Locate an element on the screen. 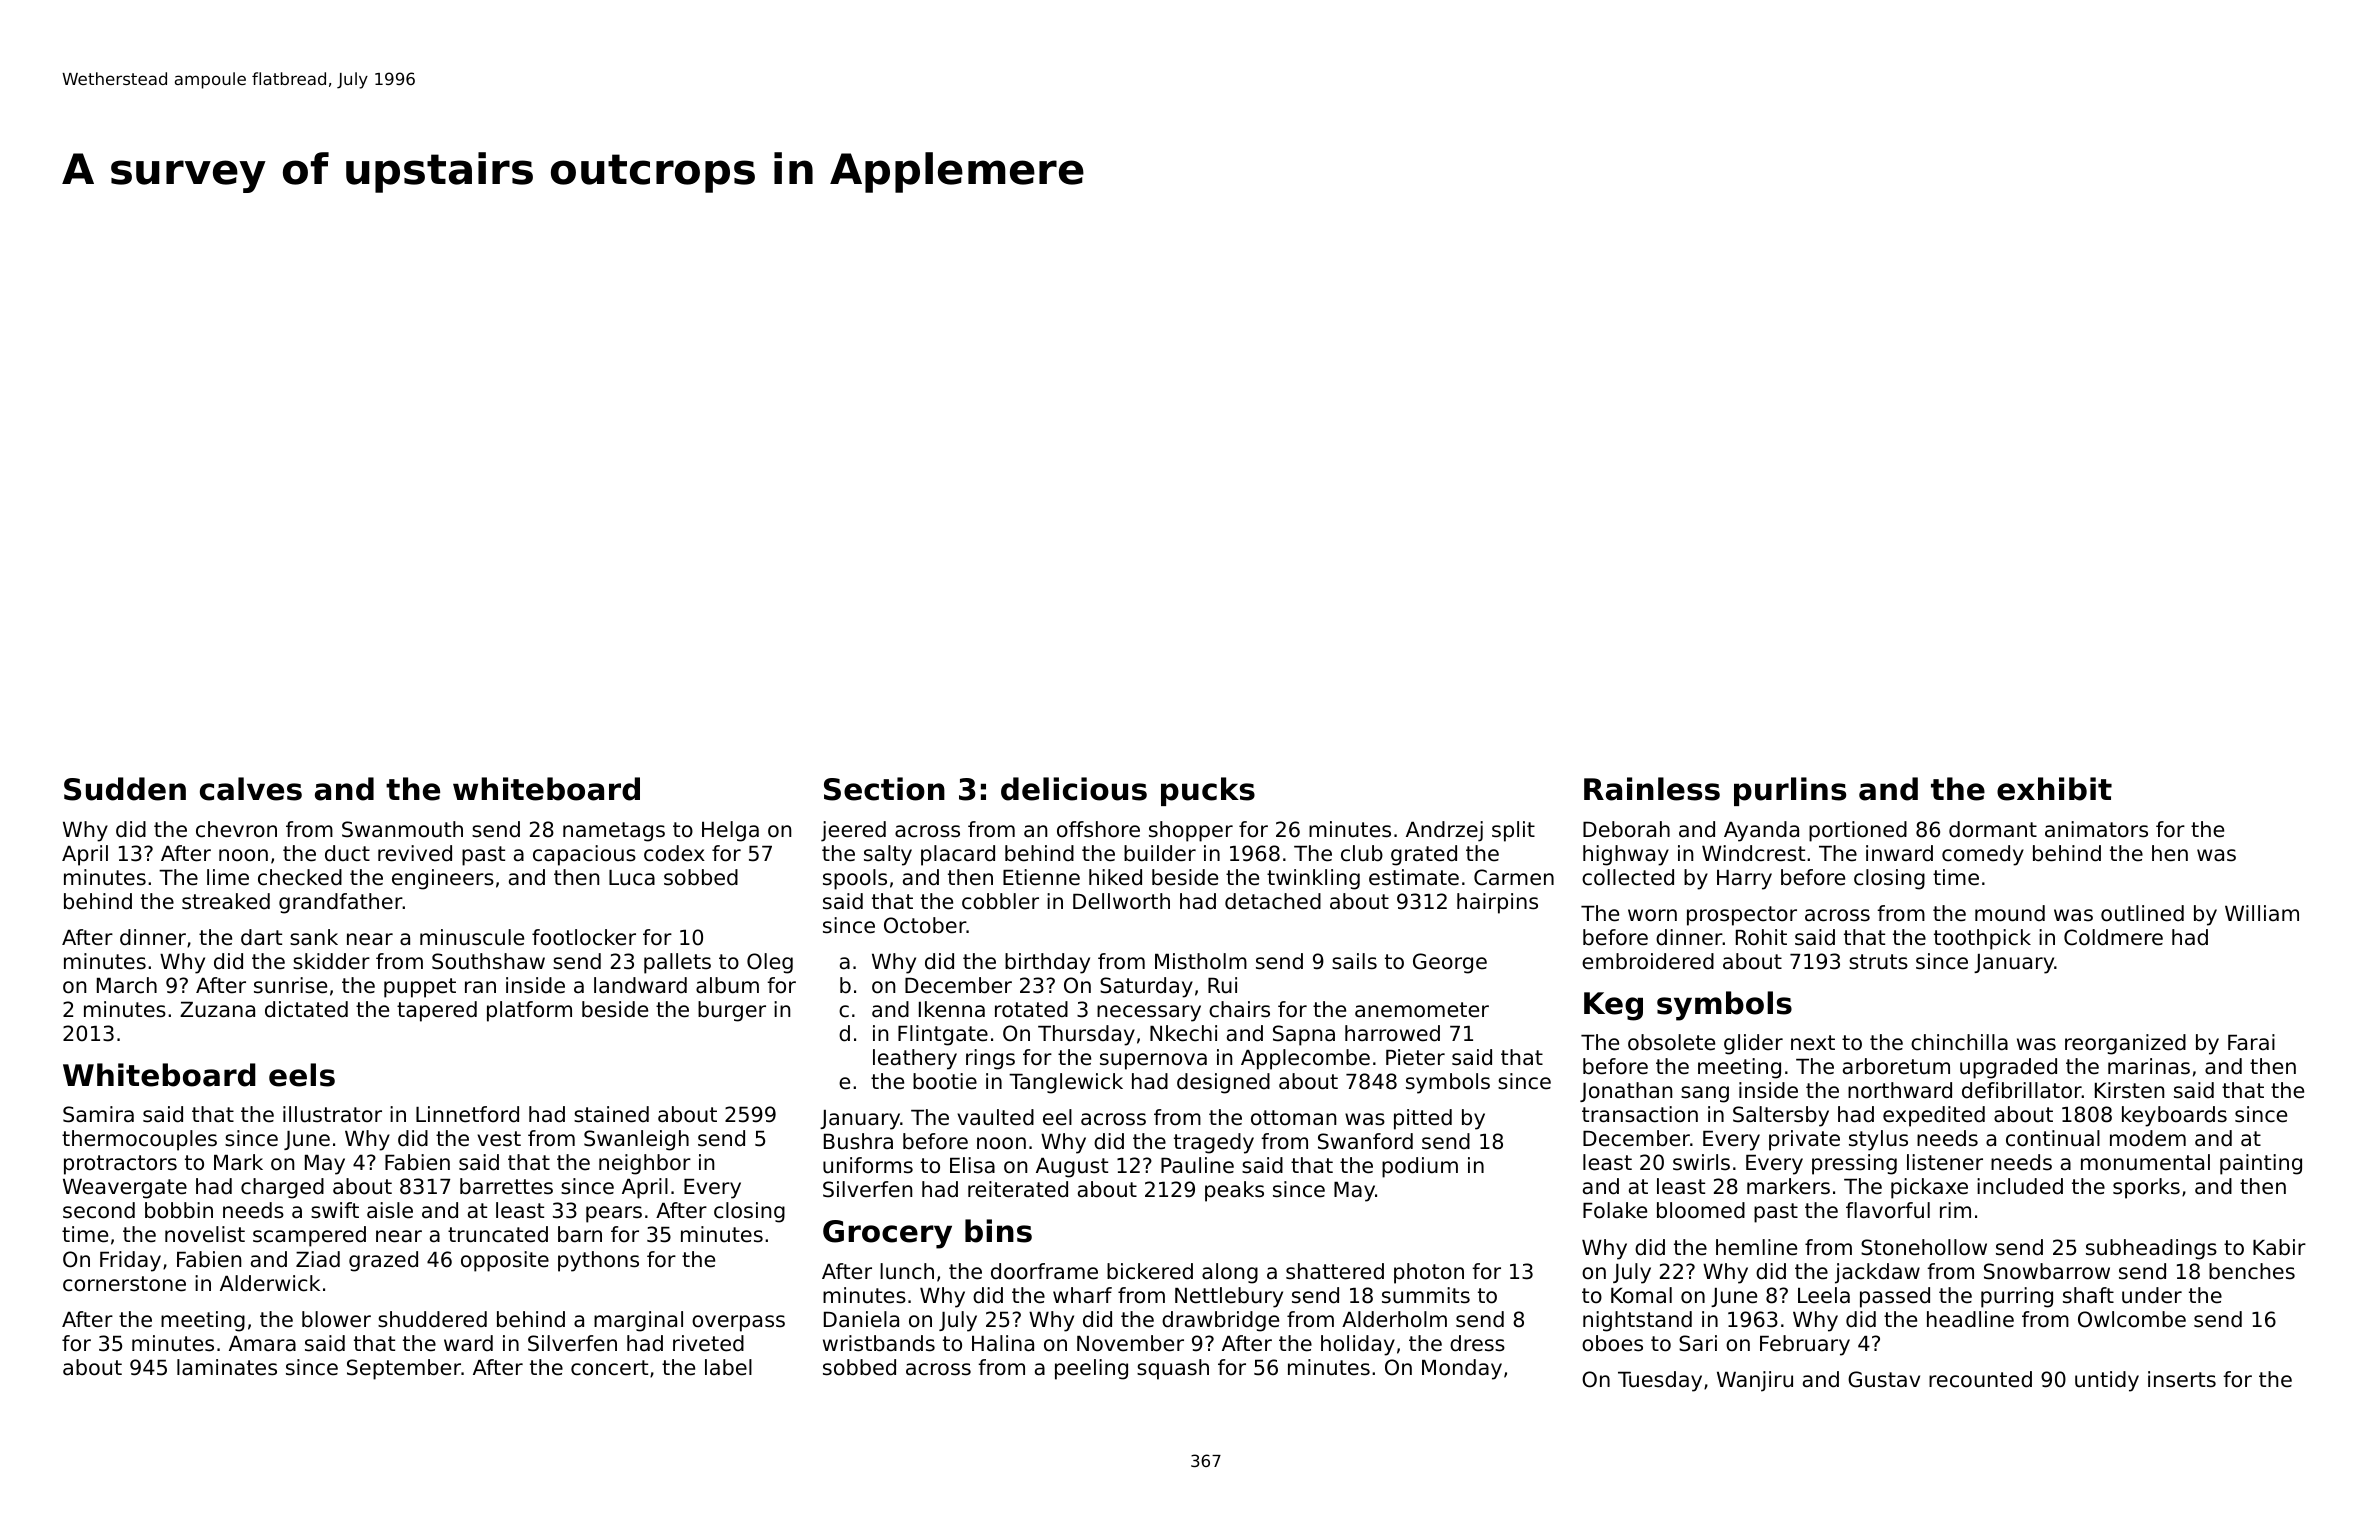 This screenshot has width=2380, height=1540. Kirsten is located at coordinates (2129, 1090).
